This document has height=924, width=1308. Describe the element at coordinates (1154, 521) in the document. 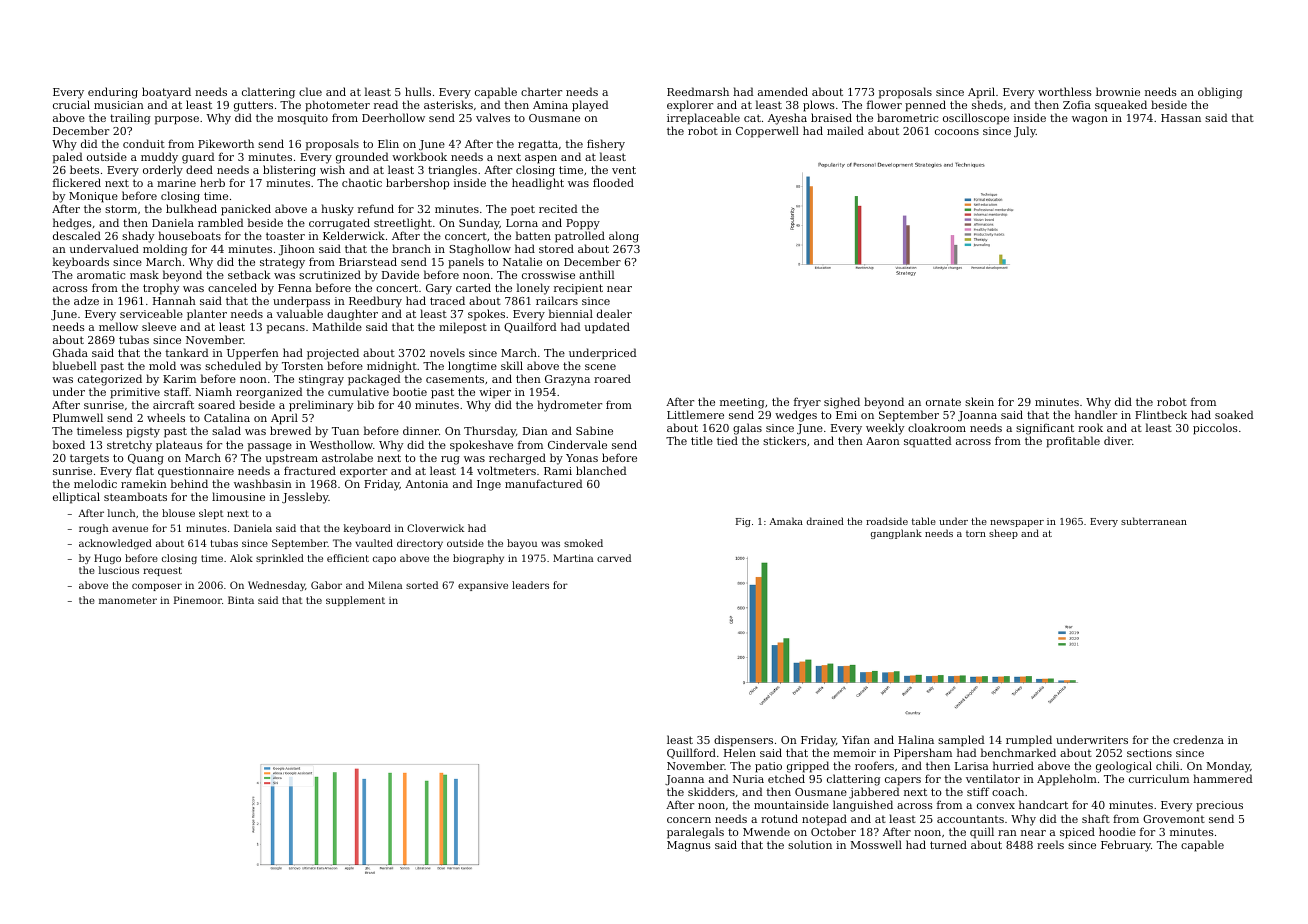

I see `subterranean` at that location.
